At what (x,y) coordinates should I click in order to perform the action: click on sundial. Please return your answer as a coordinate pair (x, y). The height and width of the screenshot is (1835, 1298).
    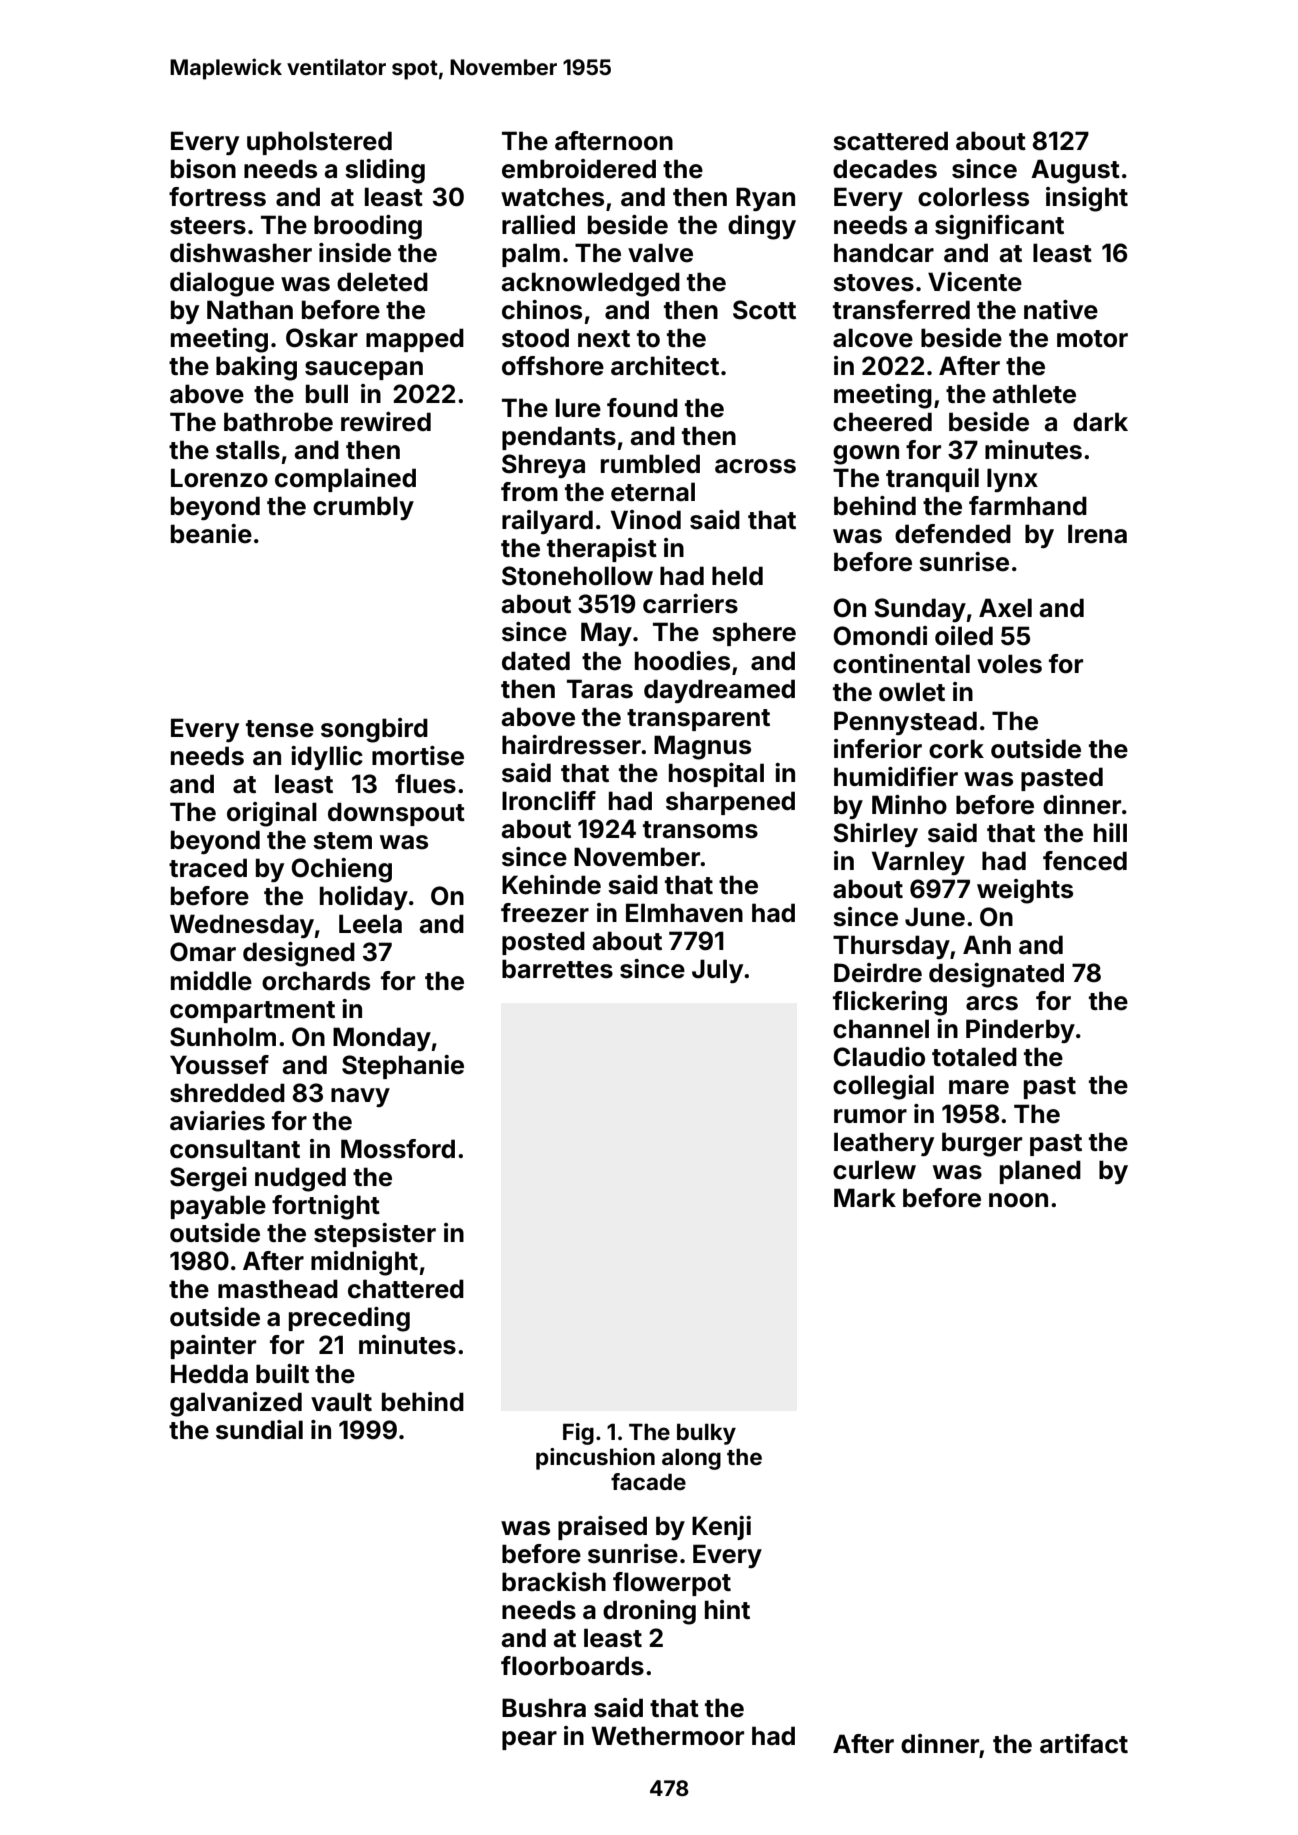
    Looking at the image, I should click on (259, 1430).
